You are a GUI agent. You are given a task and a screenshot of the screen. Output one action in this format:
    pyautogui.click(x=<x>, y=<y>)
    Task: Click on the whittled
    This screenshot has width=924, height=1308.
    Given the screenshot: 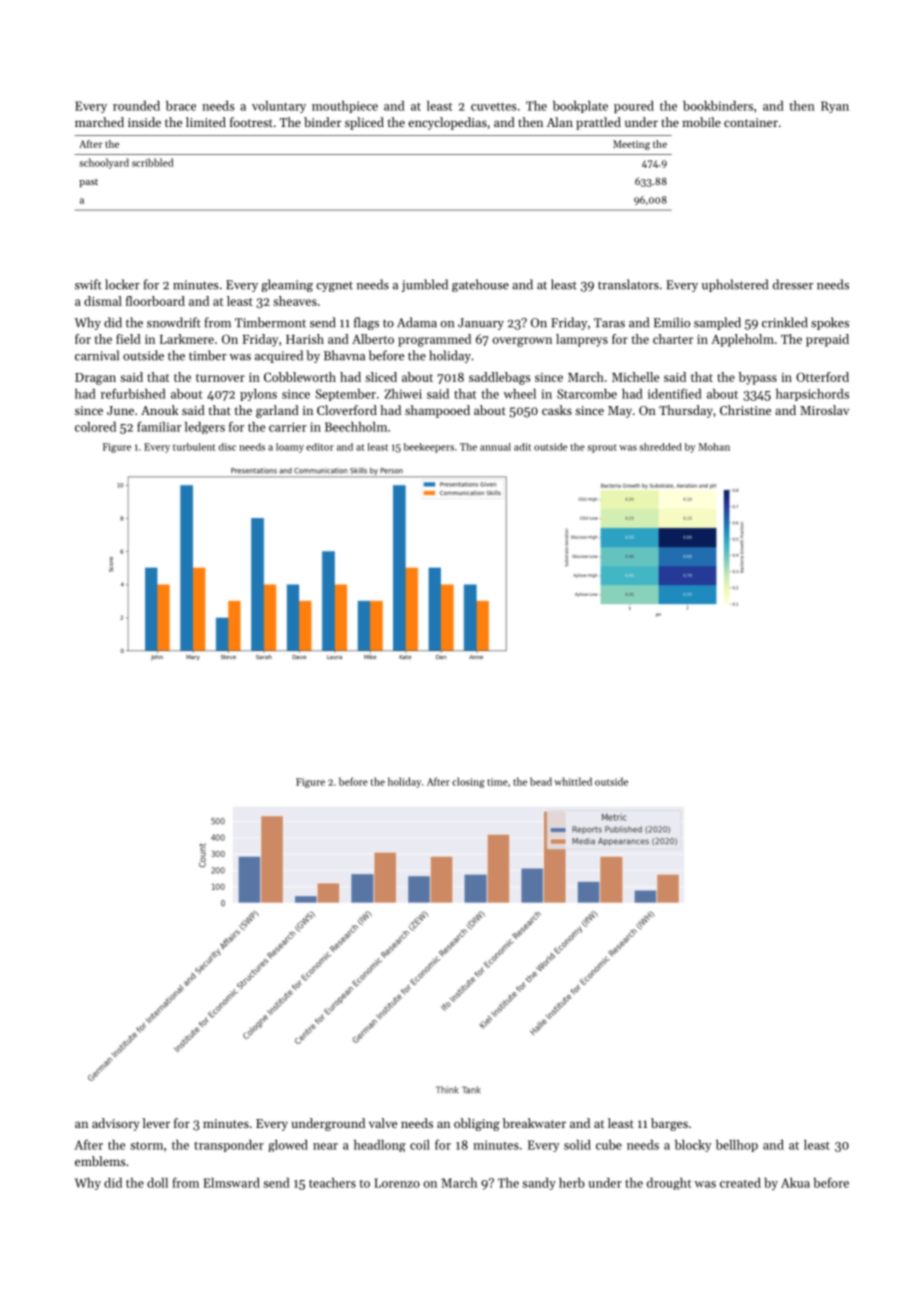 What is the action you would take?
    pyautogui.click(x=573, y=781)
